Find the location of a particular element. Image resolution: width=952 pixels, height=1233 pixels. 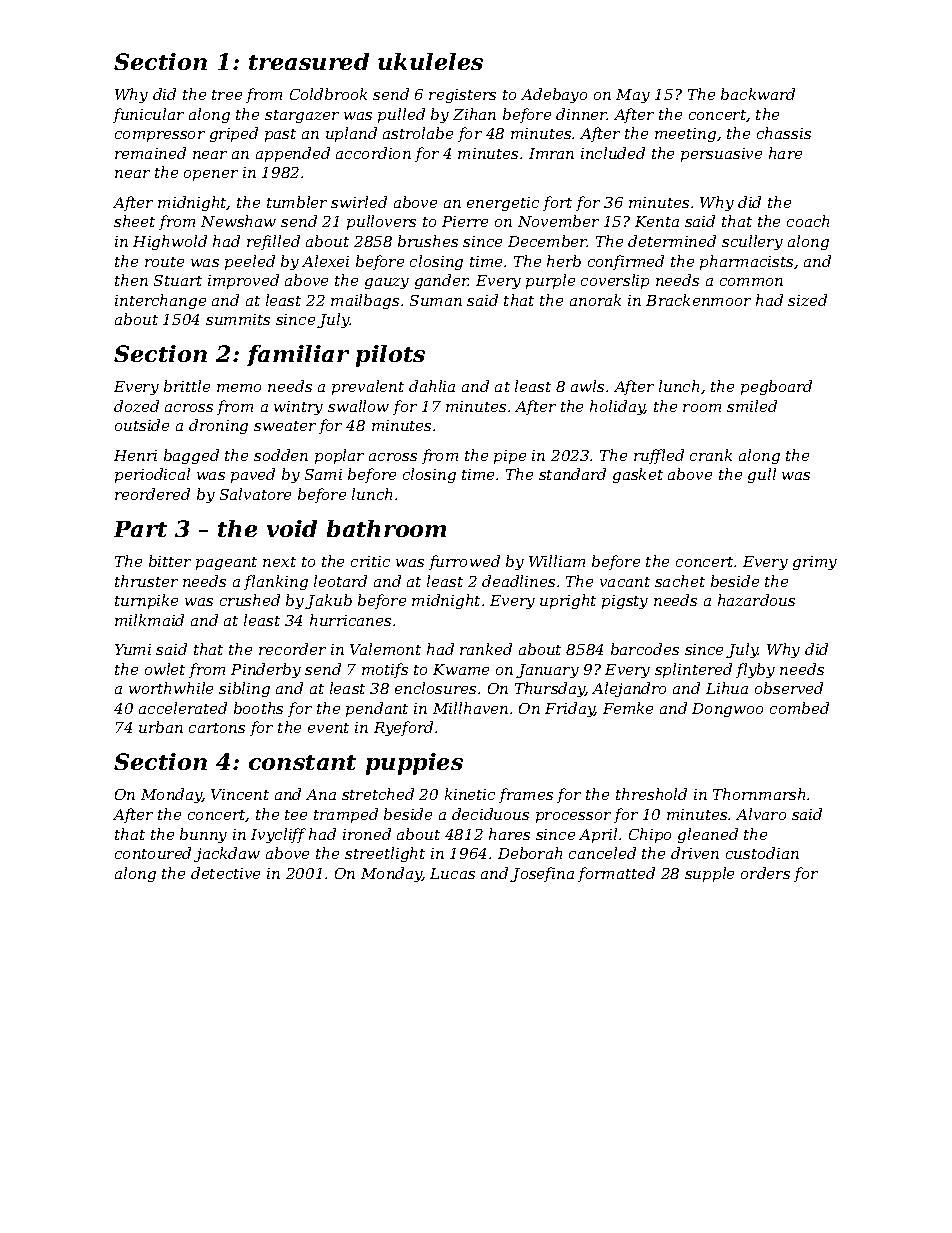

sodden is located at coordinates (281, 455).
